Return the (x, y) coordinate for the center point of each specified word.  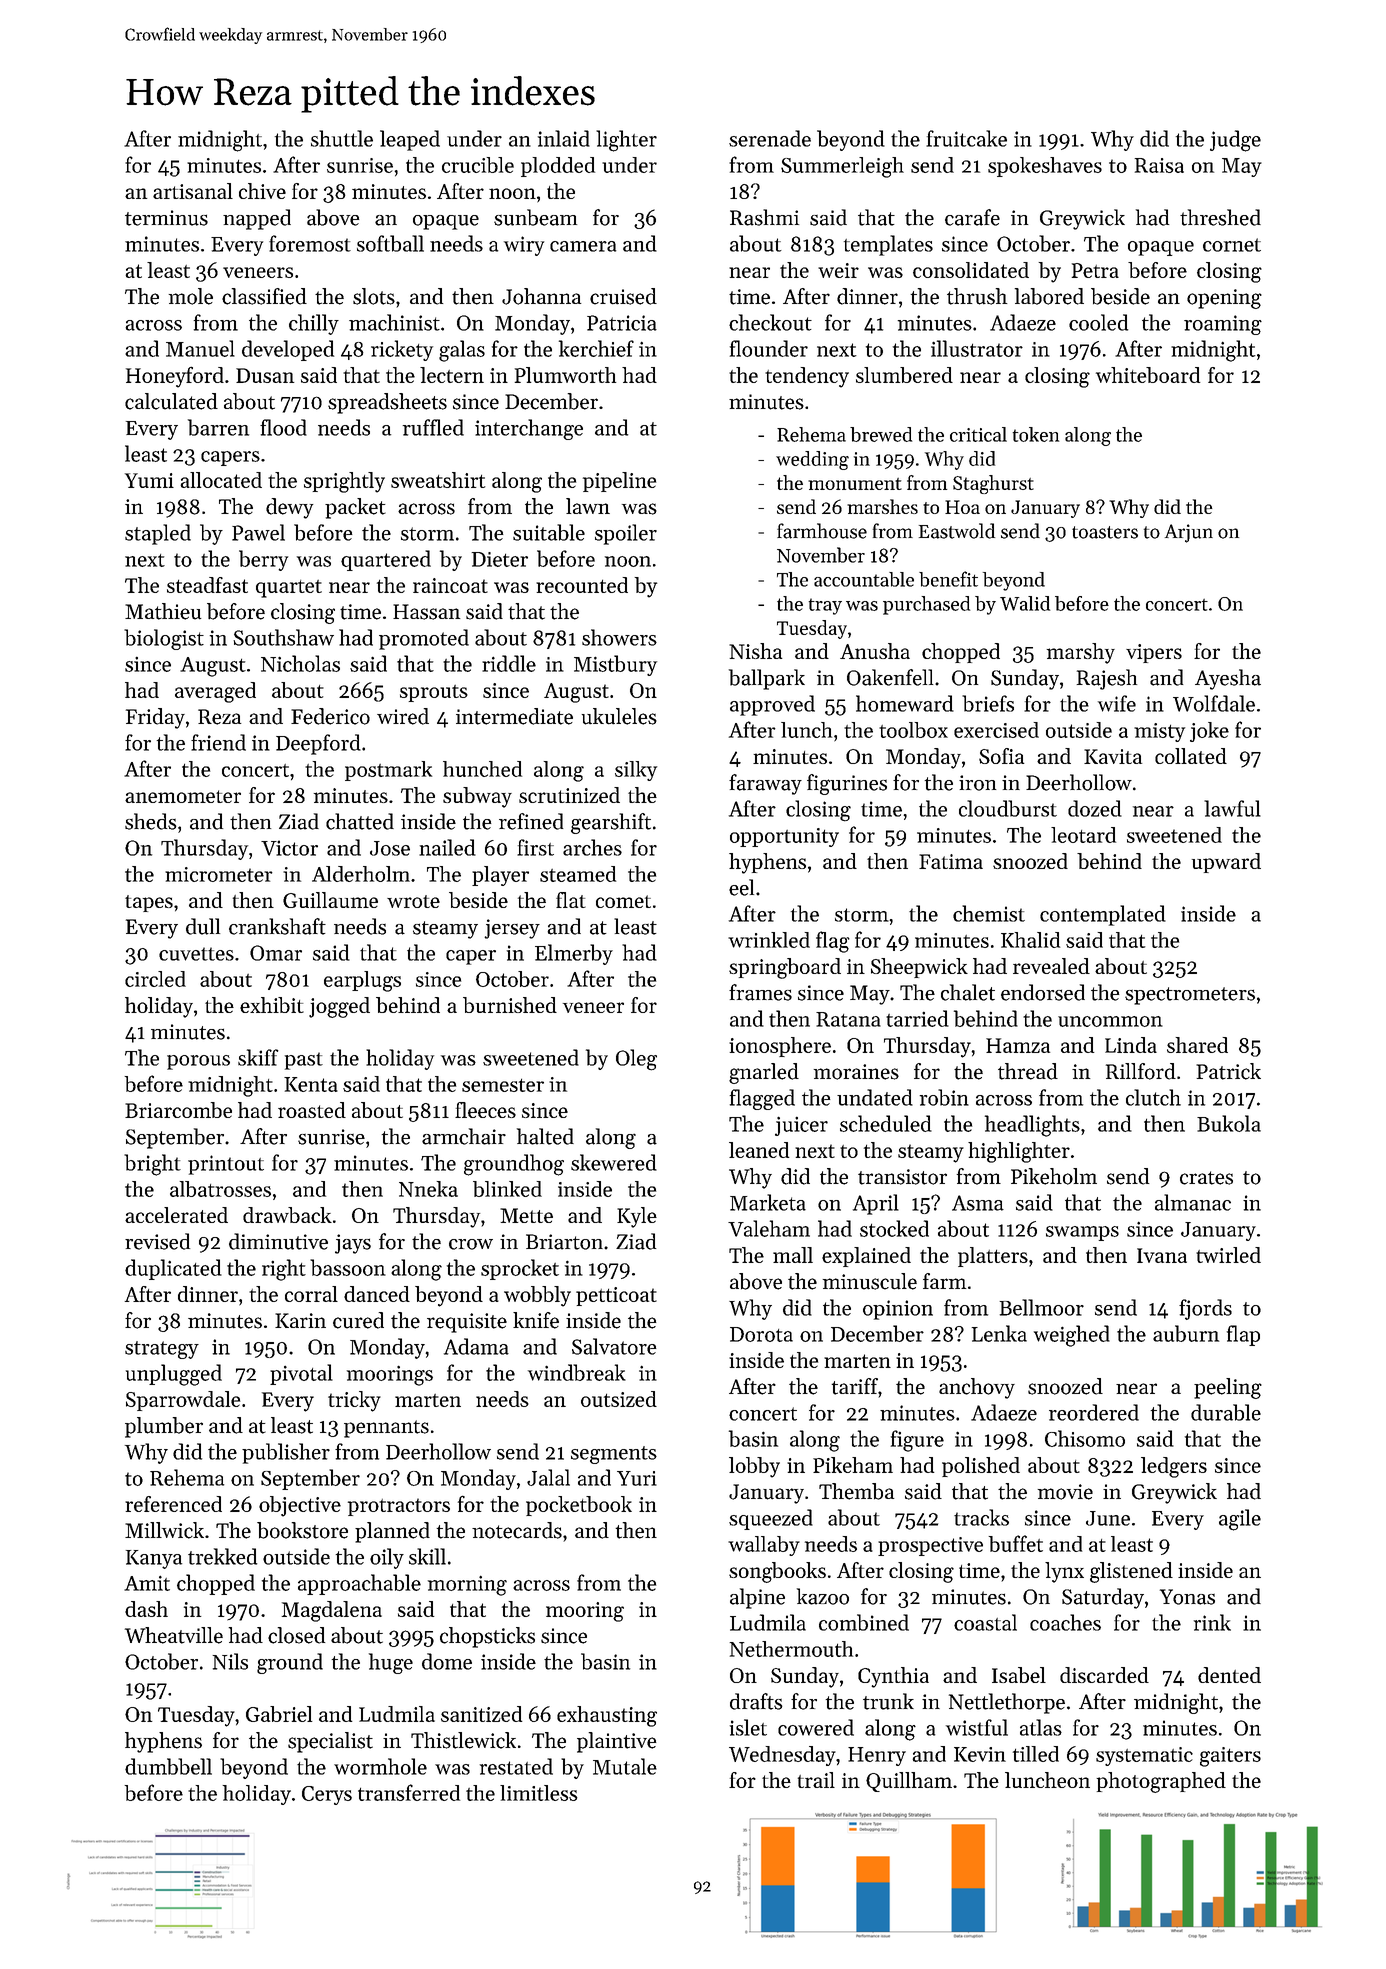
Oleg (636, 1060)
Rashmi (764, 217)
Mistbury (615, 665)
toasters (1105, 532)
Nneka (428, 1189)
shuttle (342, 138)
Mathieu (163, 611)
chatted (360, 821)
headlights (1032, 1126)
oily (387, 1558)
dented (1229, 1675)
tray (825, 606)
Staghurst (993, 484)
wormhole (380, 1766)
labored (1049, 296)
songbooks (777, 1572)
